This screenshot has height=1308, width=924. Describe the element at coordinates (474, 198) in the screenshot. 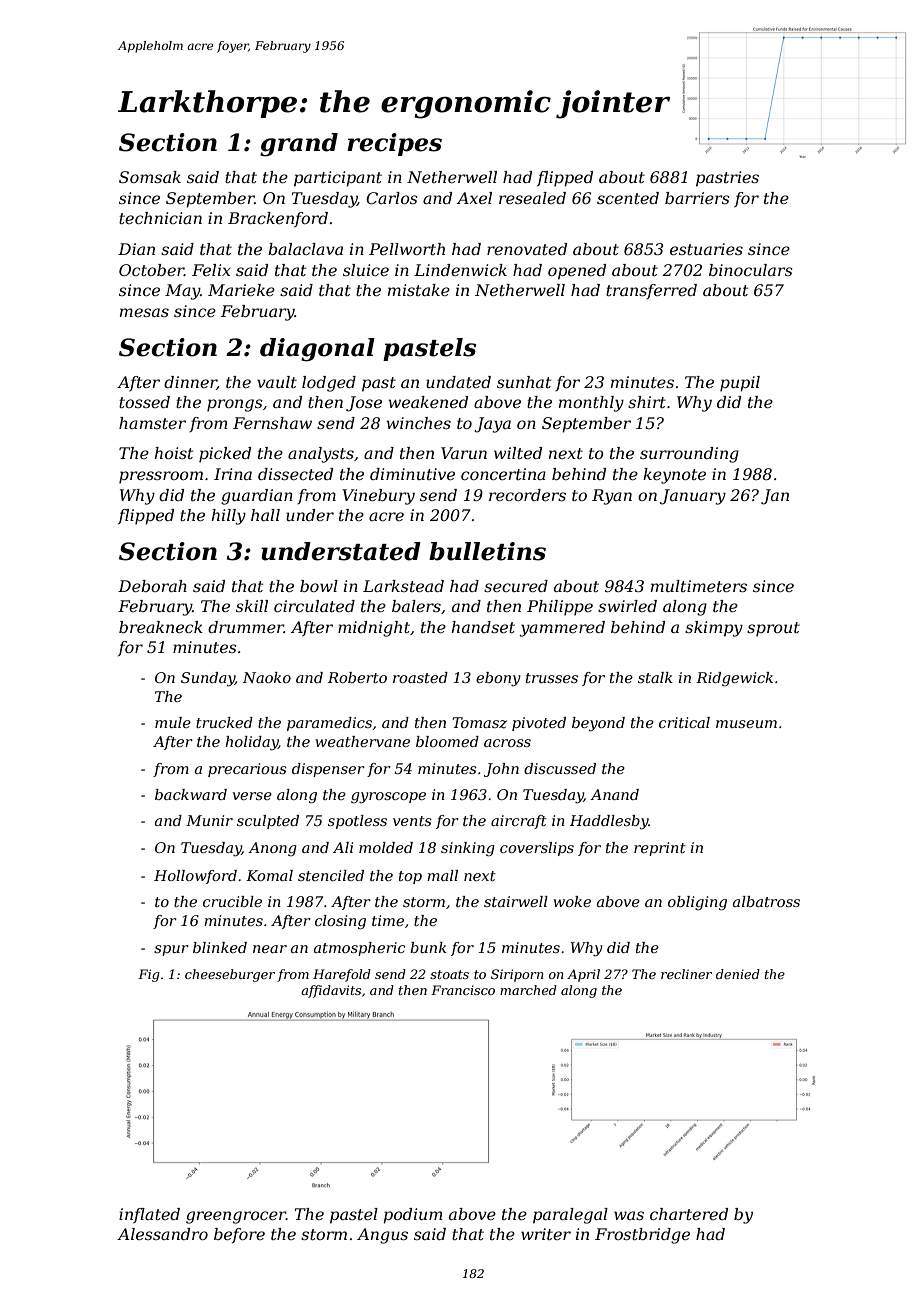

I see `Axel` at that location.
